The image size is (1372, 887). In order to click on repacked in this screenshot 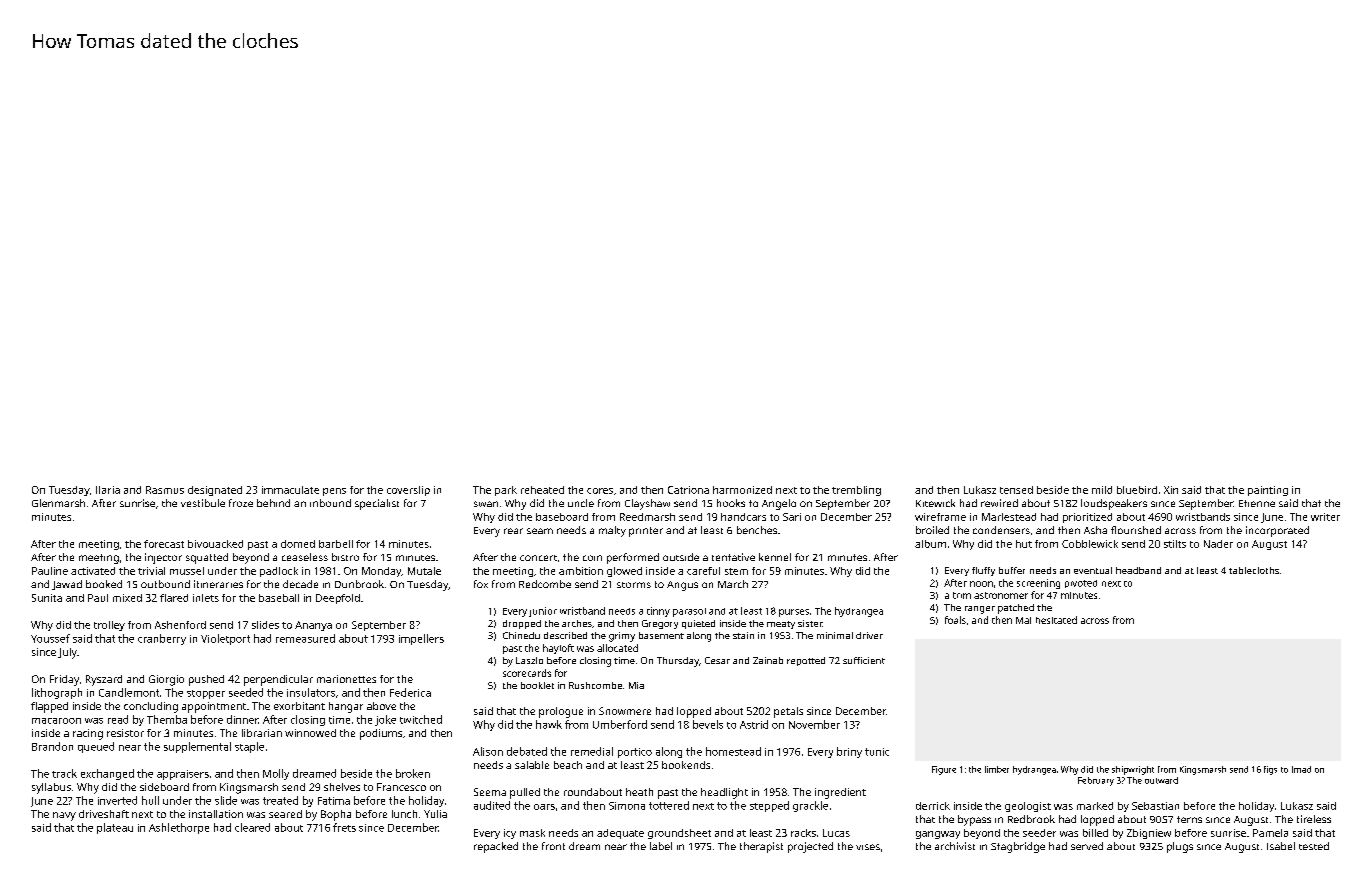, I will do `click(496, 847)`.
